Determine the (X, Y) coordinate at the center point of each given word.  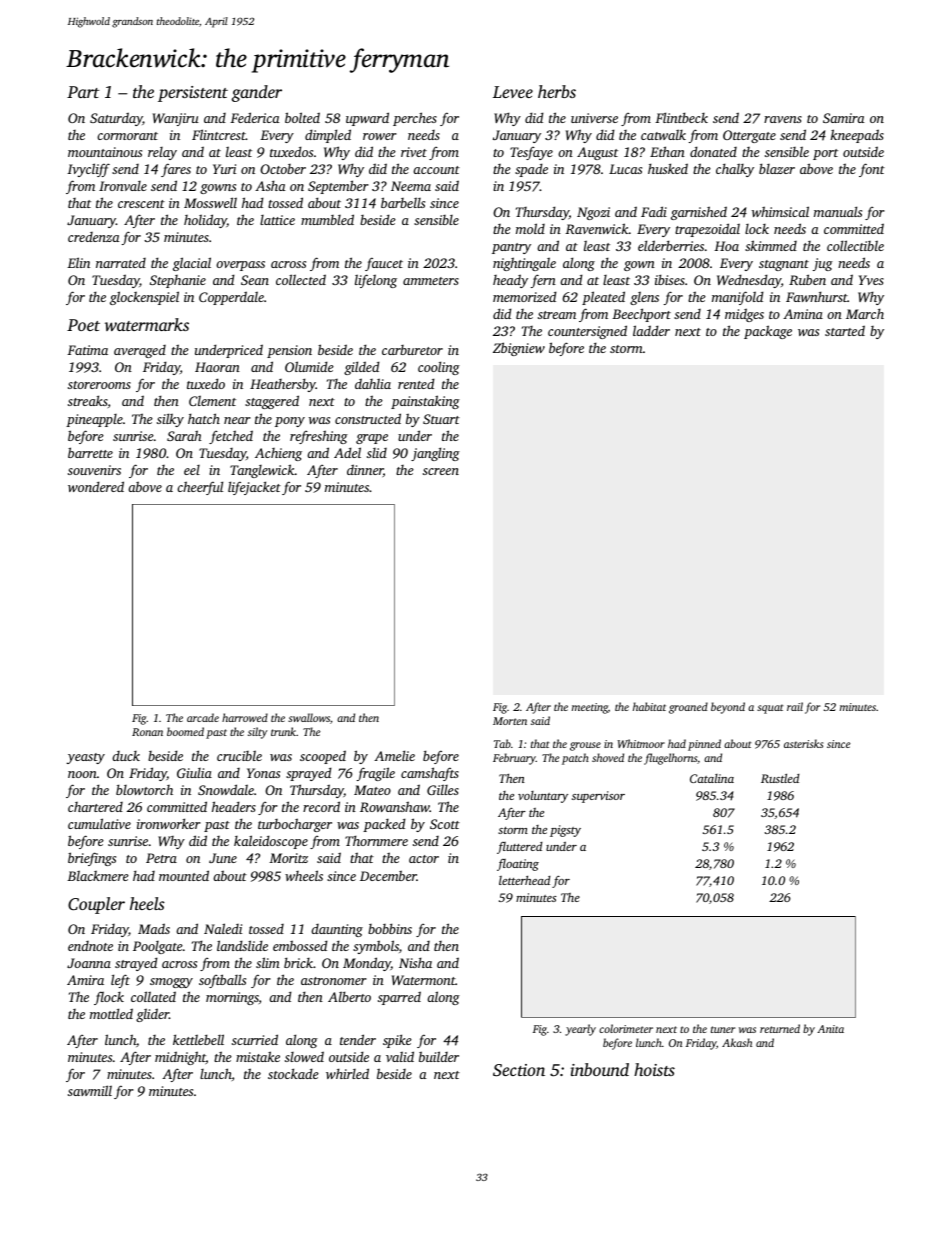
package (768, 332)
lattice (277, 220)
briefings (92, 859)
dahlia (373, 383)
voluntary (543, 797)
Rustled (780, 778)
